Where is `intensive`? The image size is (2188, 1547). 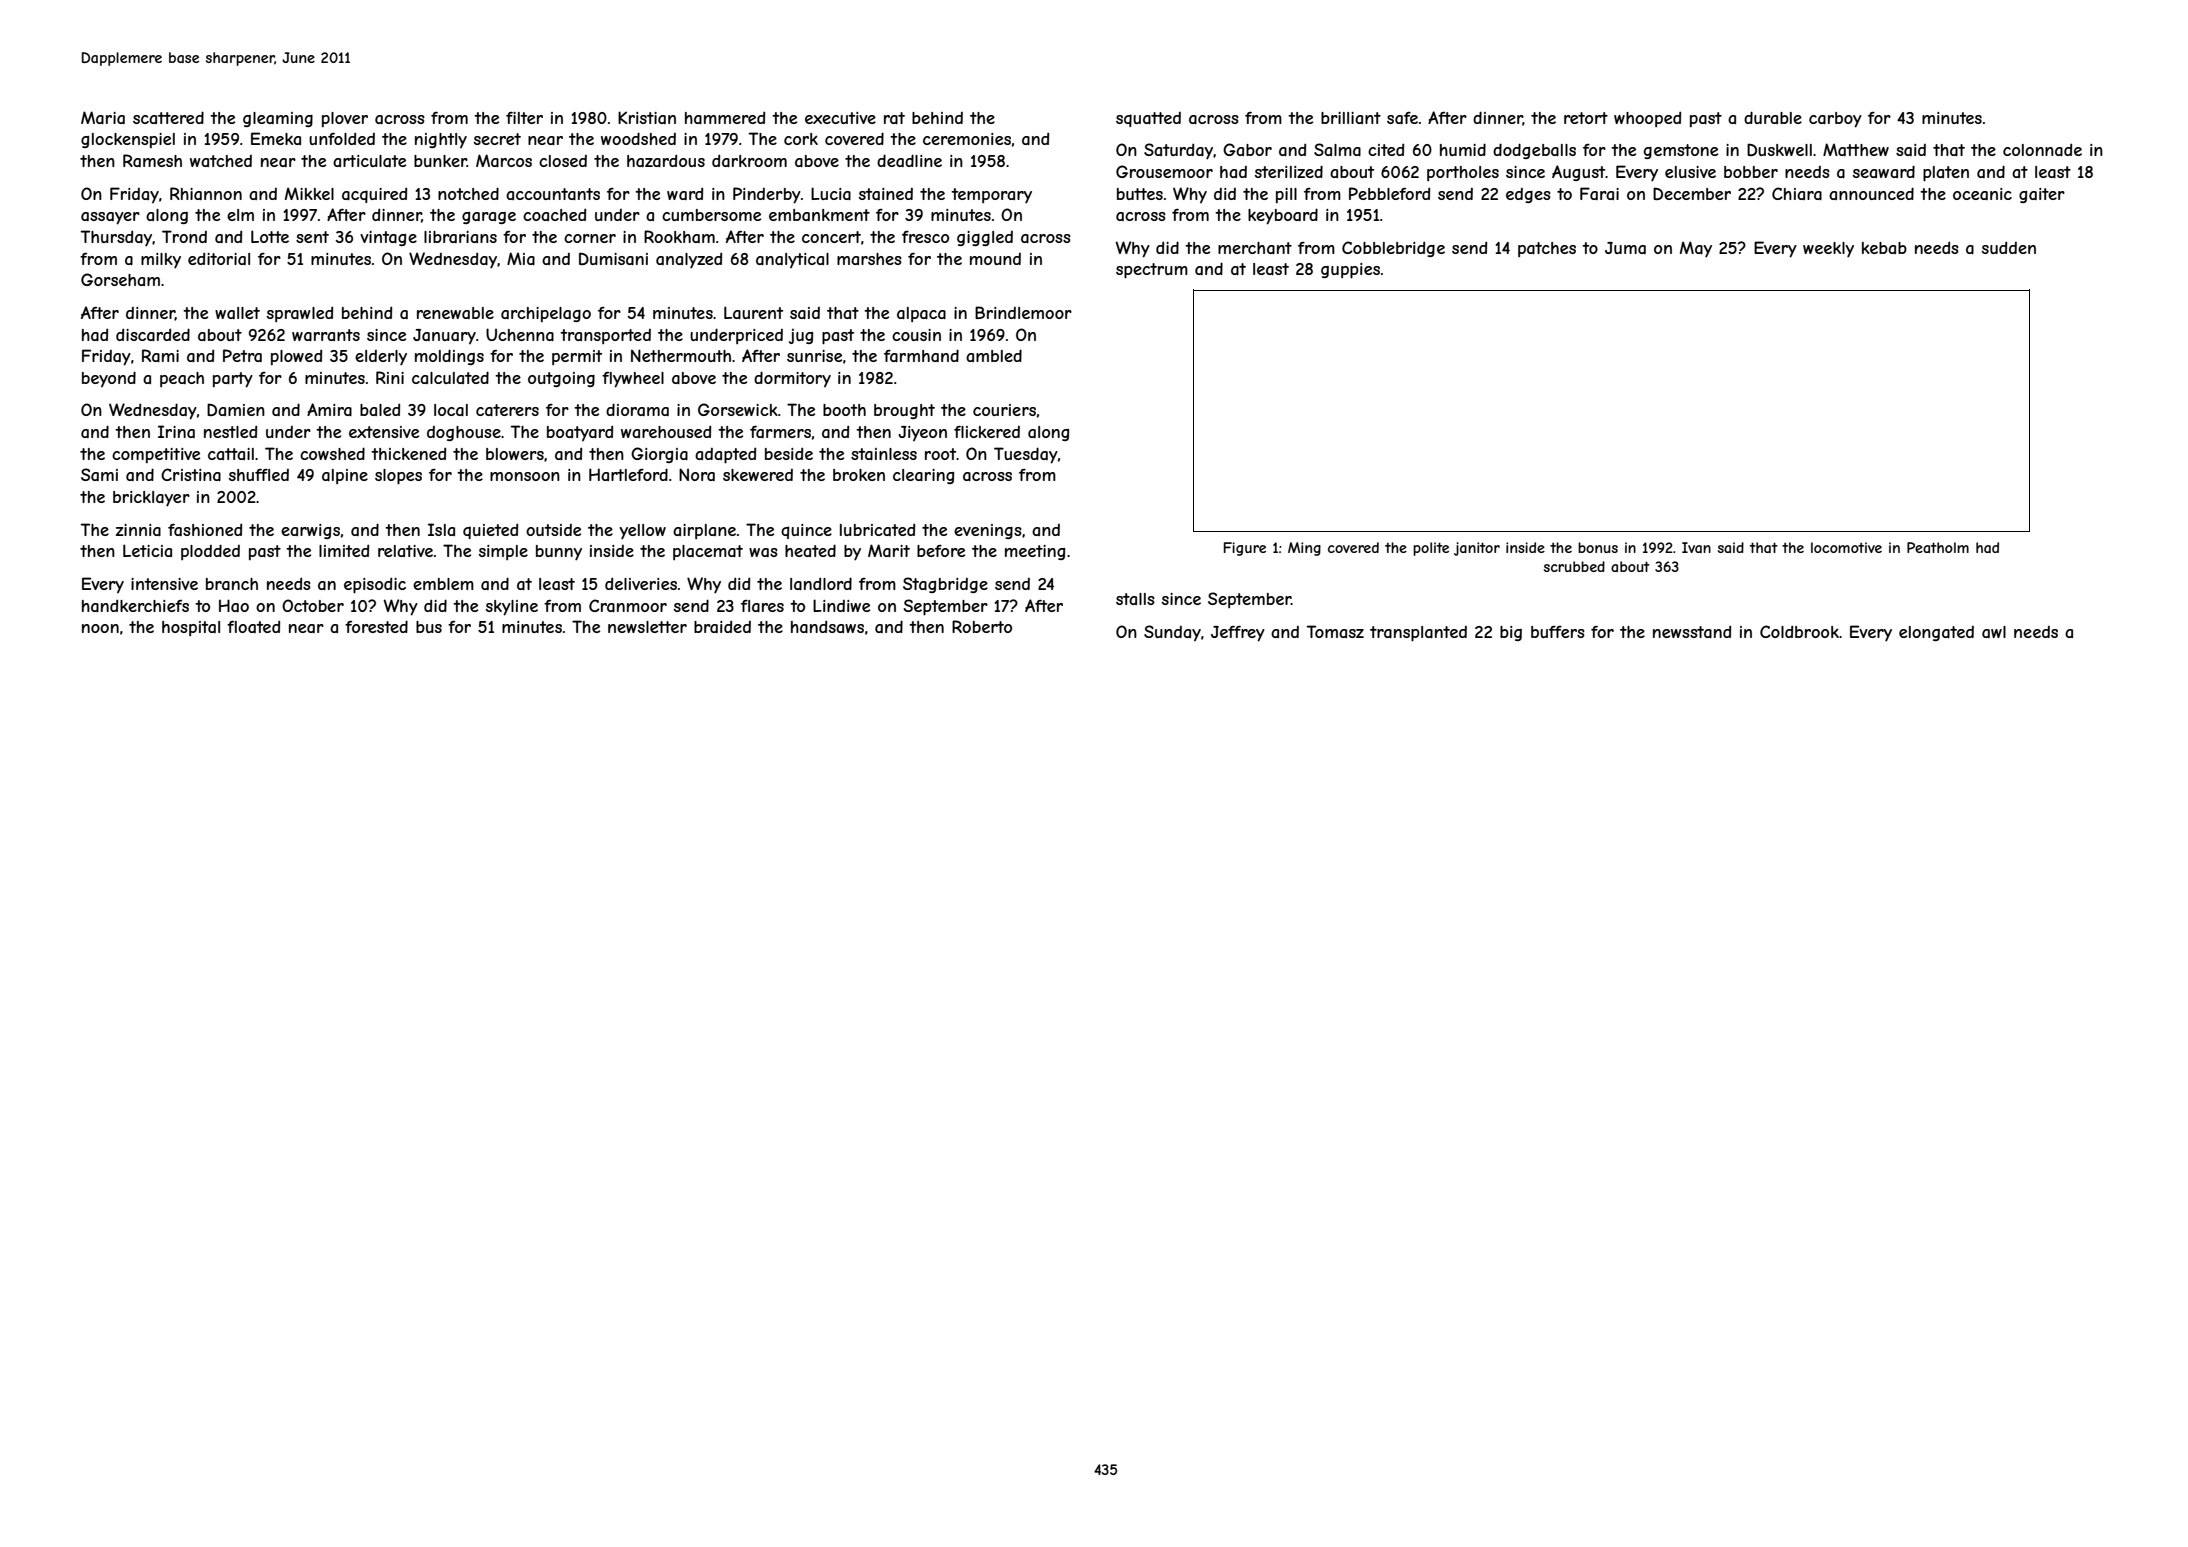
intensive is located at coordinates (164, 584).
